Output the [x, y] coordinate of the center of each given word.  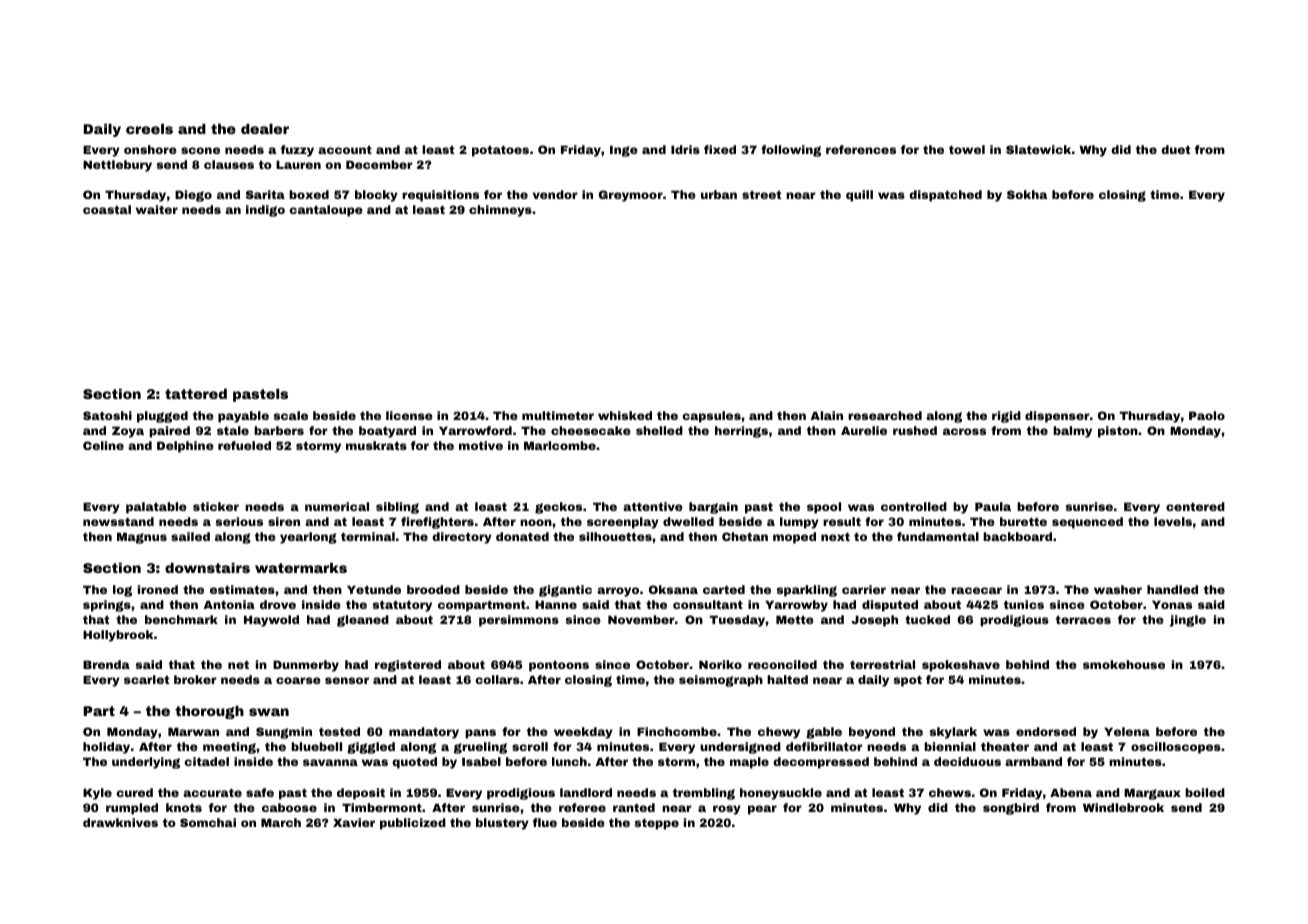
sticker [216, 506]
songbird [1011, 809]
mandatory [424, 733]
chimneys [500, 211]
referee [582, 807]
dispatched [945, 196]
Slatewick [1038, 149]
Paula [993, 506]
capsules [711, 417]
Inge [624, 151]
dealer [265, 129]
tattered [196, 394]
